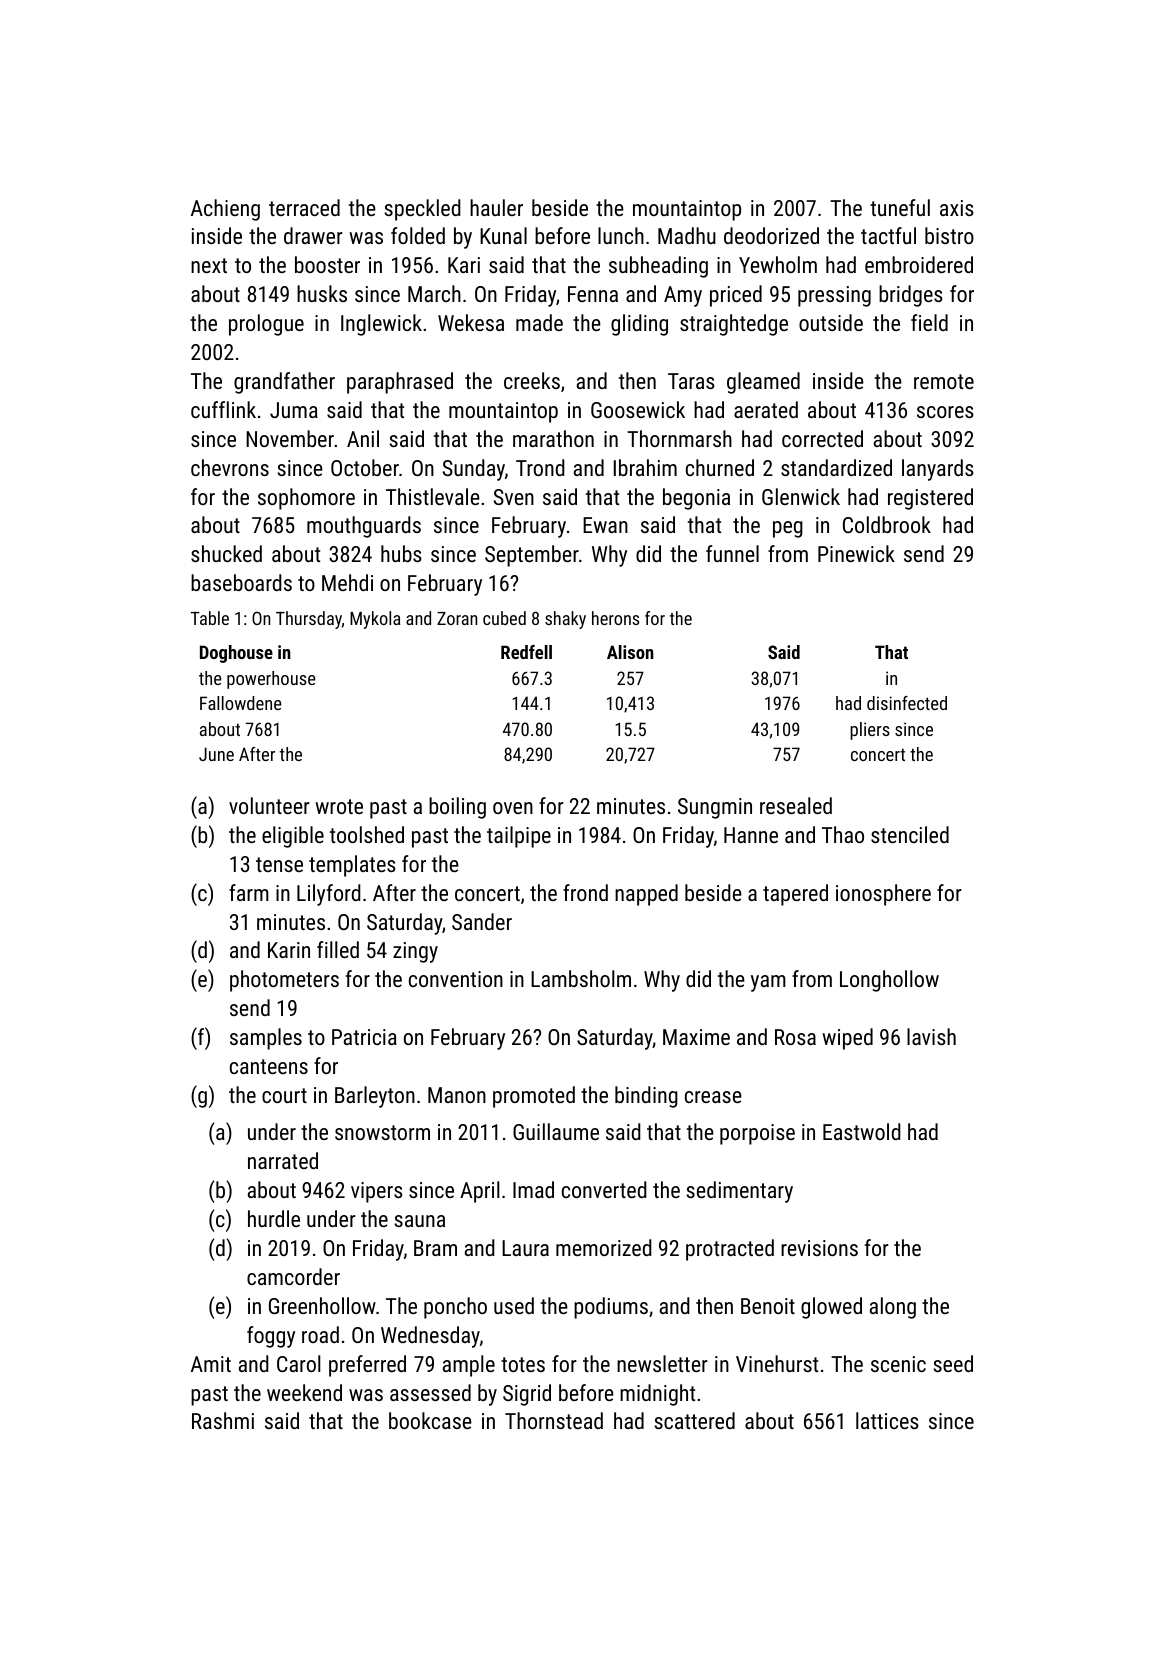 This document has width=1165, height=1654. Describe the element at coordinates (554, 1420) in the document. I see `Thornstead` at that location.
